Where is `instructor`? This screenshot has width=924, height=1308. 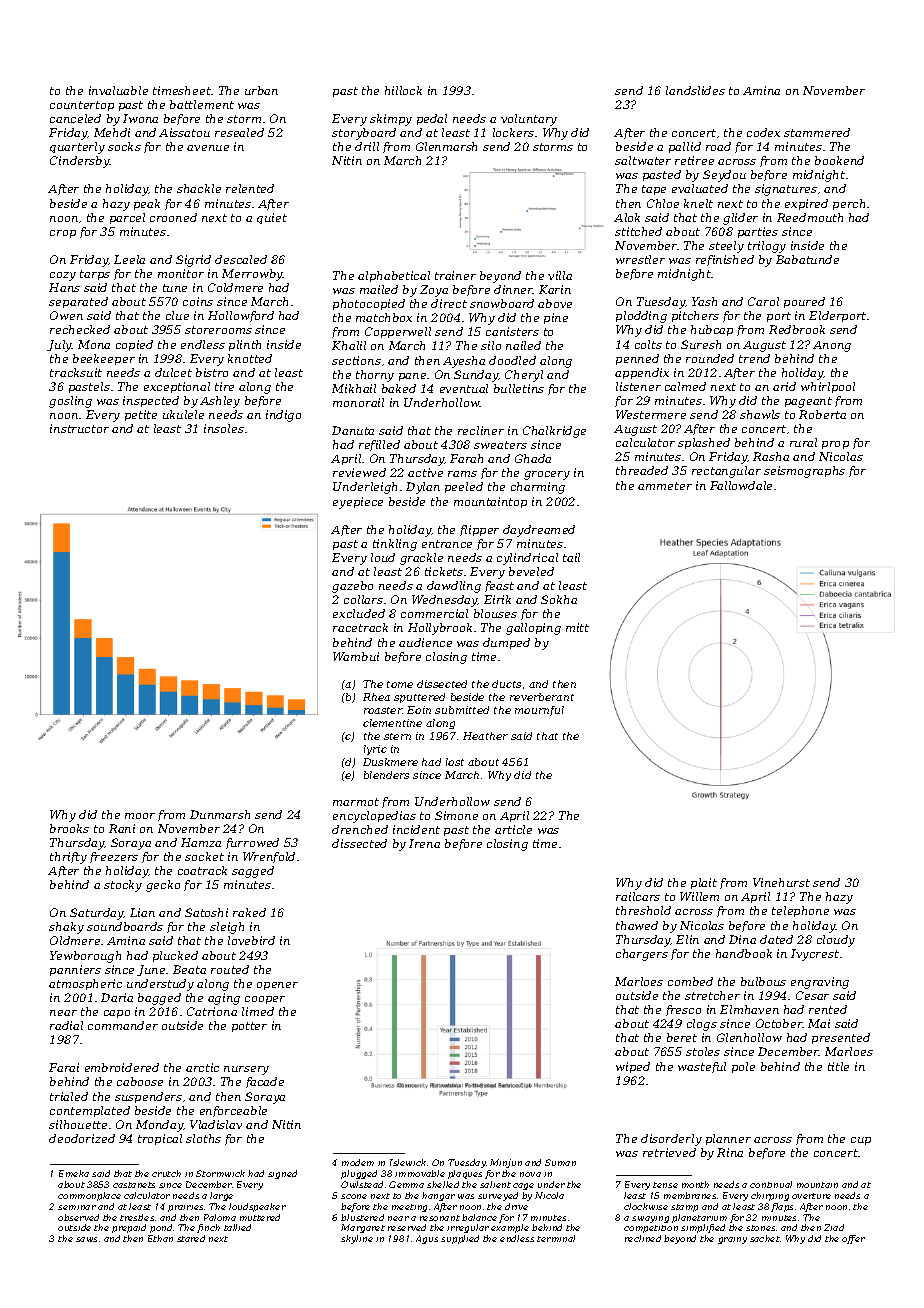
instructor is located at coordinates (79, 428).
